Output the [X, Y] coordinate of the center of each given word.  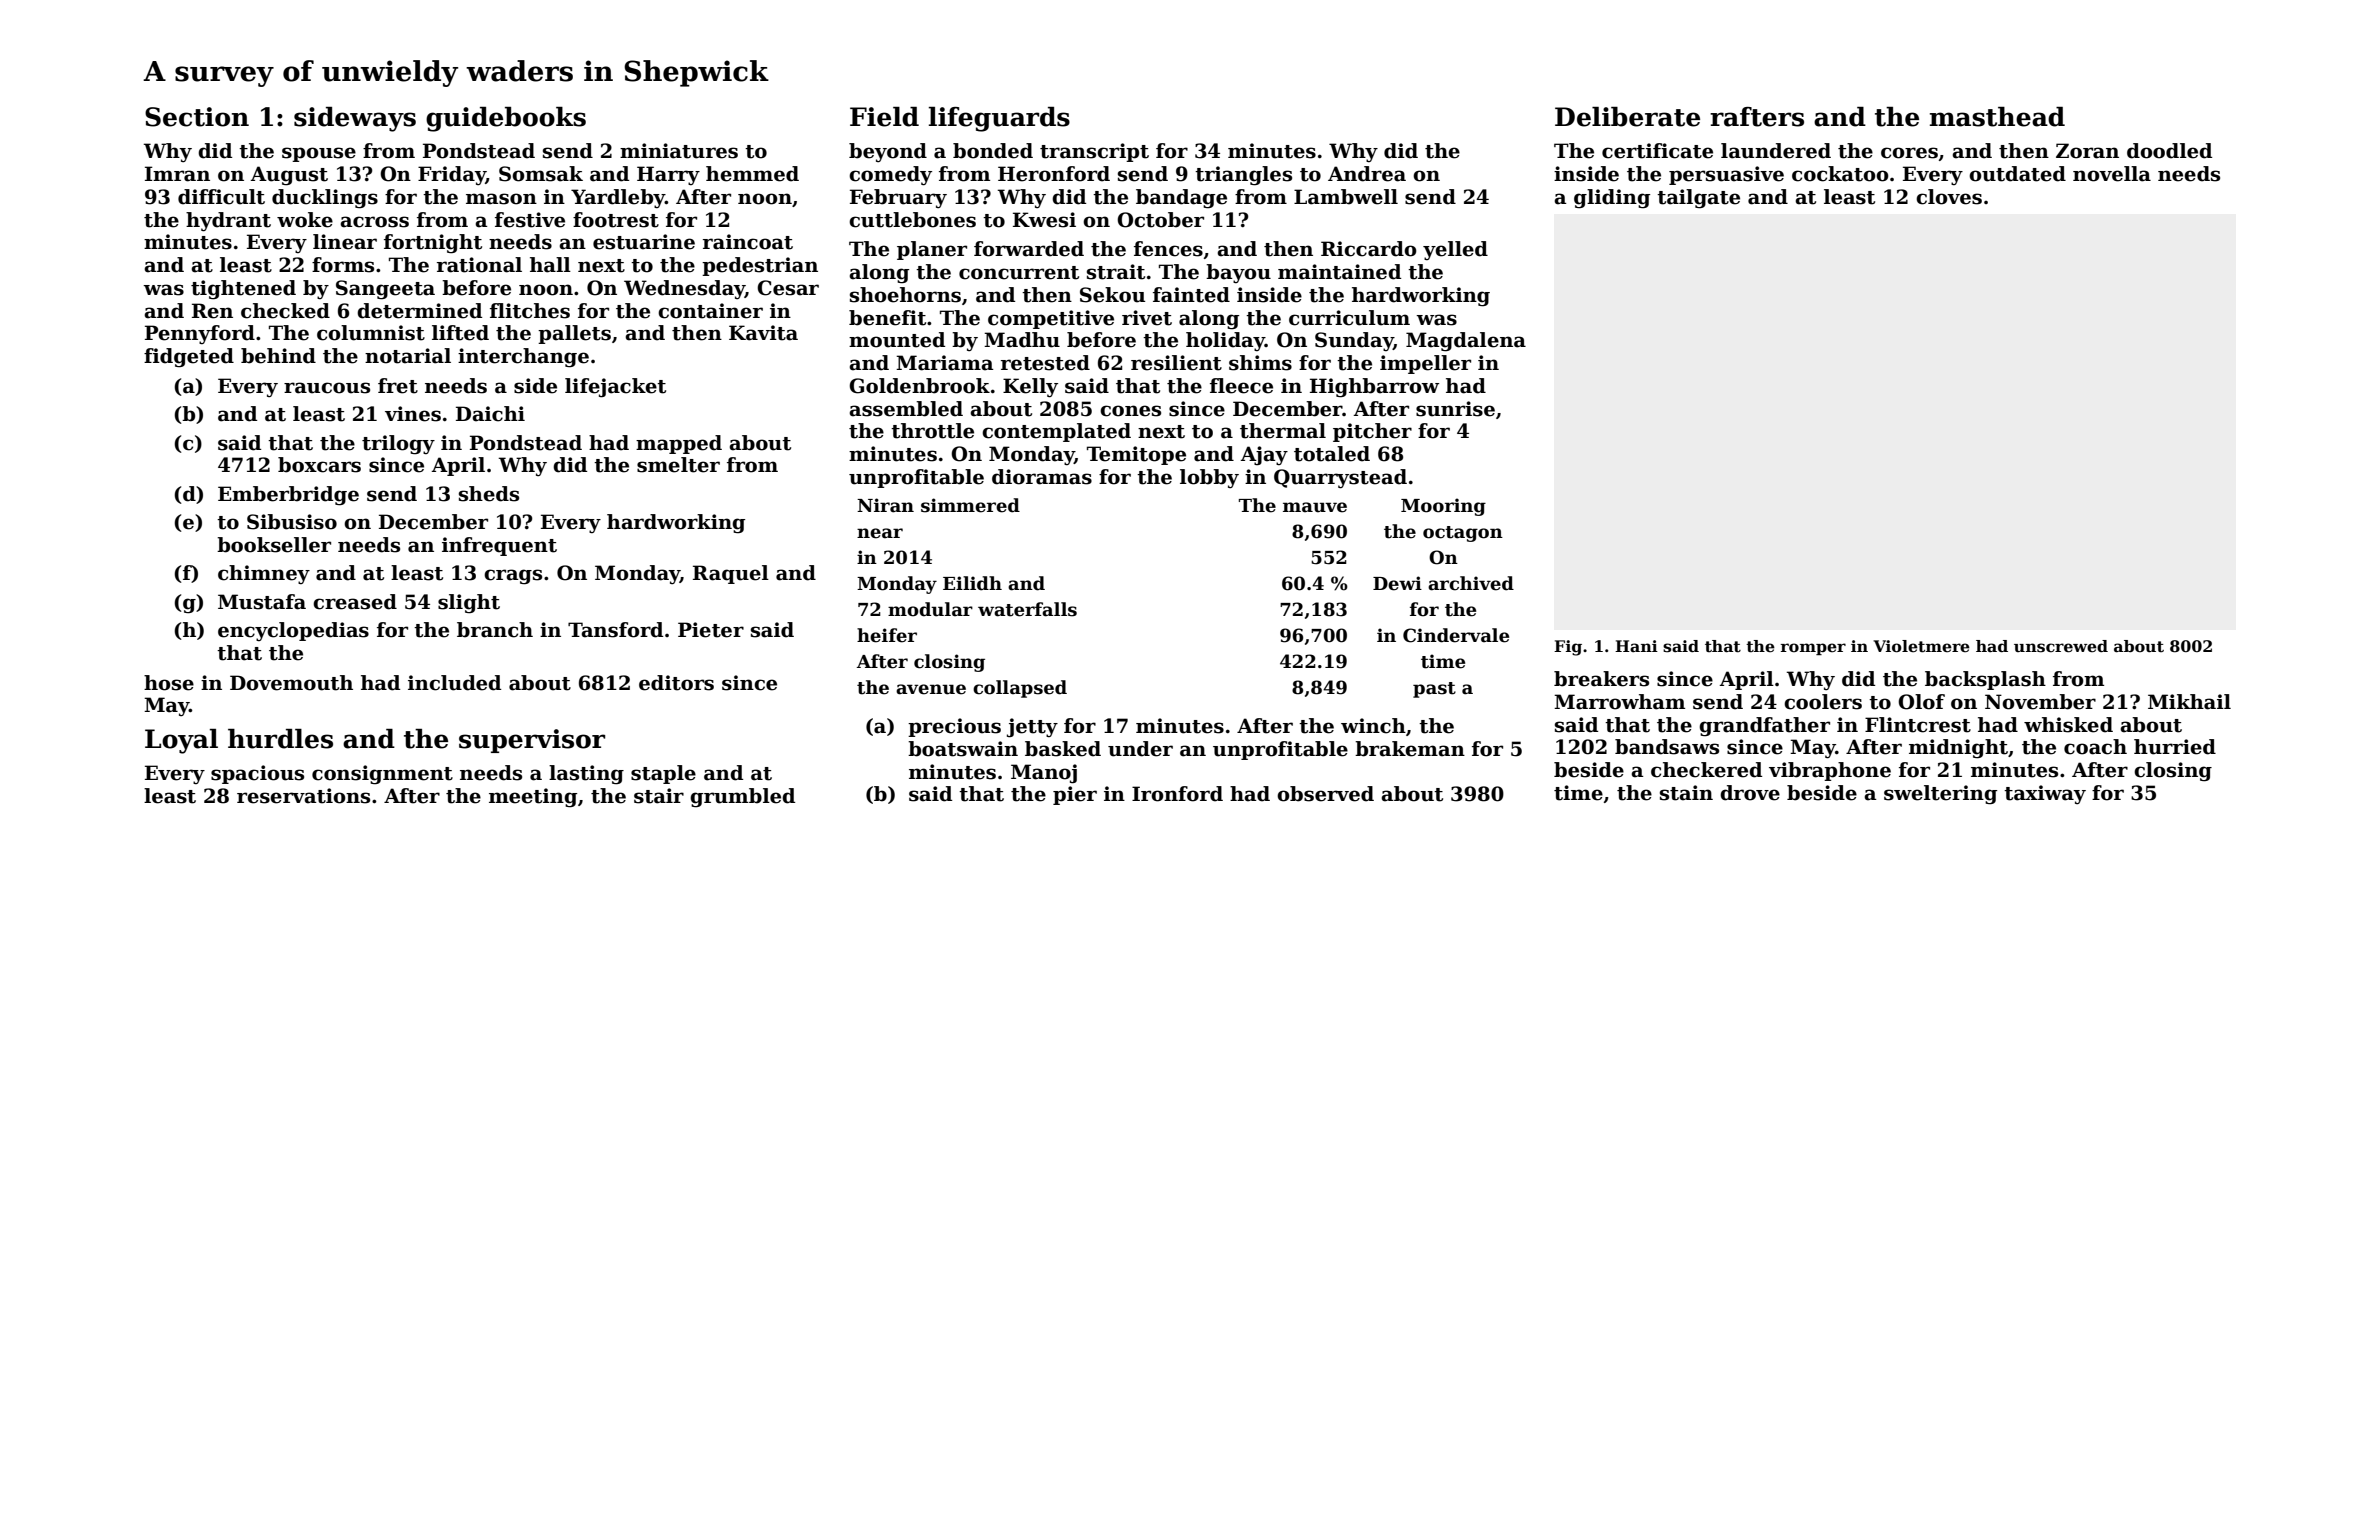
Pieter [711, 630]
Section [197, 117]
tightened [243, 290]
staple [663, 774]
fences [1168, 249]
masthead [1997, 117]
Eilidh [972, 583]
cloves [1949, 197]
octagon [1463, 534]
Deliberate [1627, 117]
